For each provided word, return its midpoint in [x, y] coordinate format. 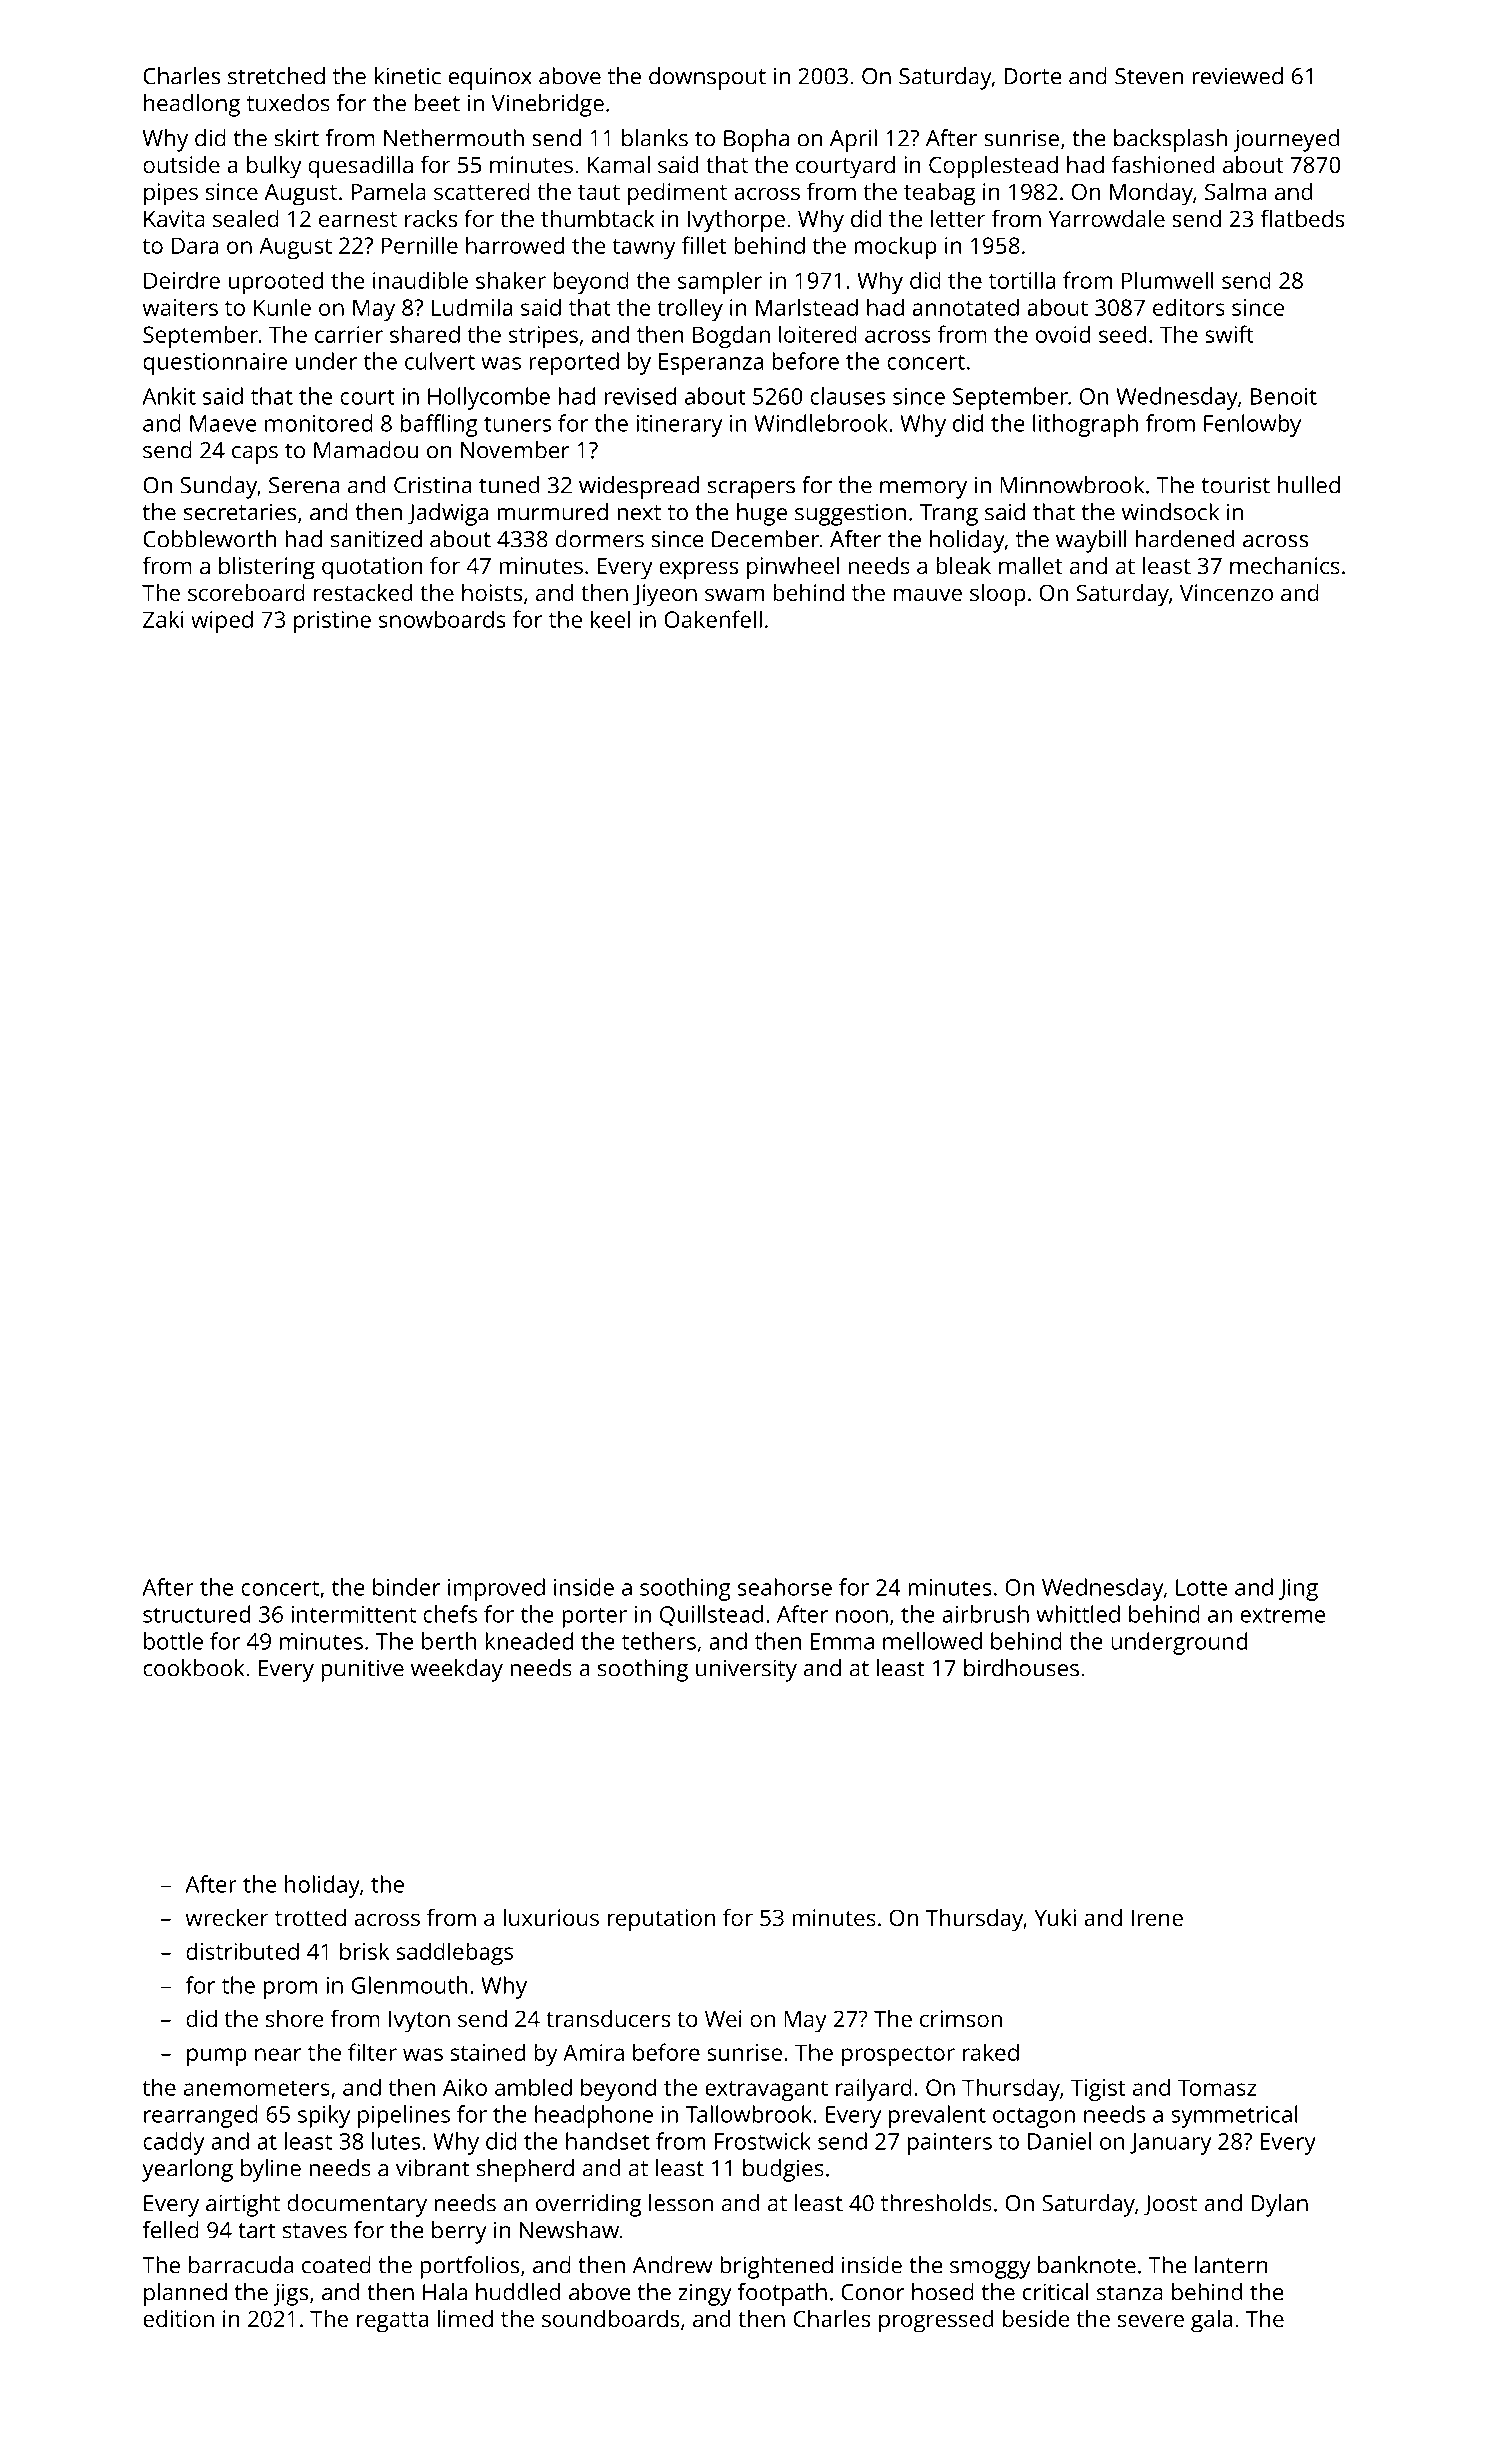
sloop [998, 595]
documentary [357, 2205]
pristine [332, 622]
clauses [847, 396]
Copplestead [993, 167]
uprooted [276, 282]
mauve [928, 594]
